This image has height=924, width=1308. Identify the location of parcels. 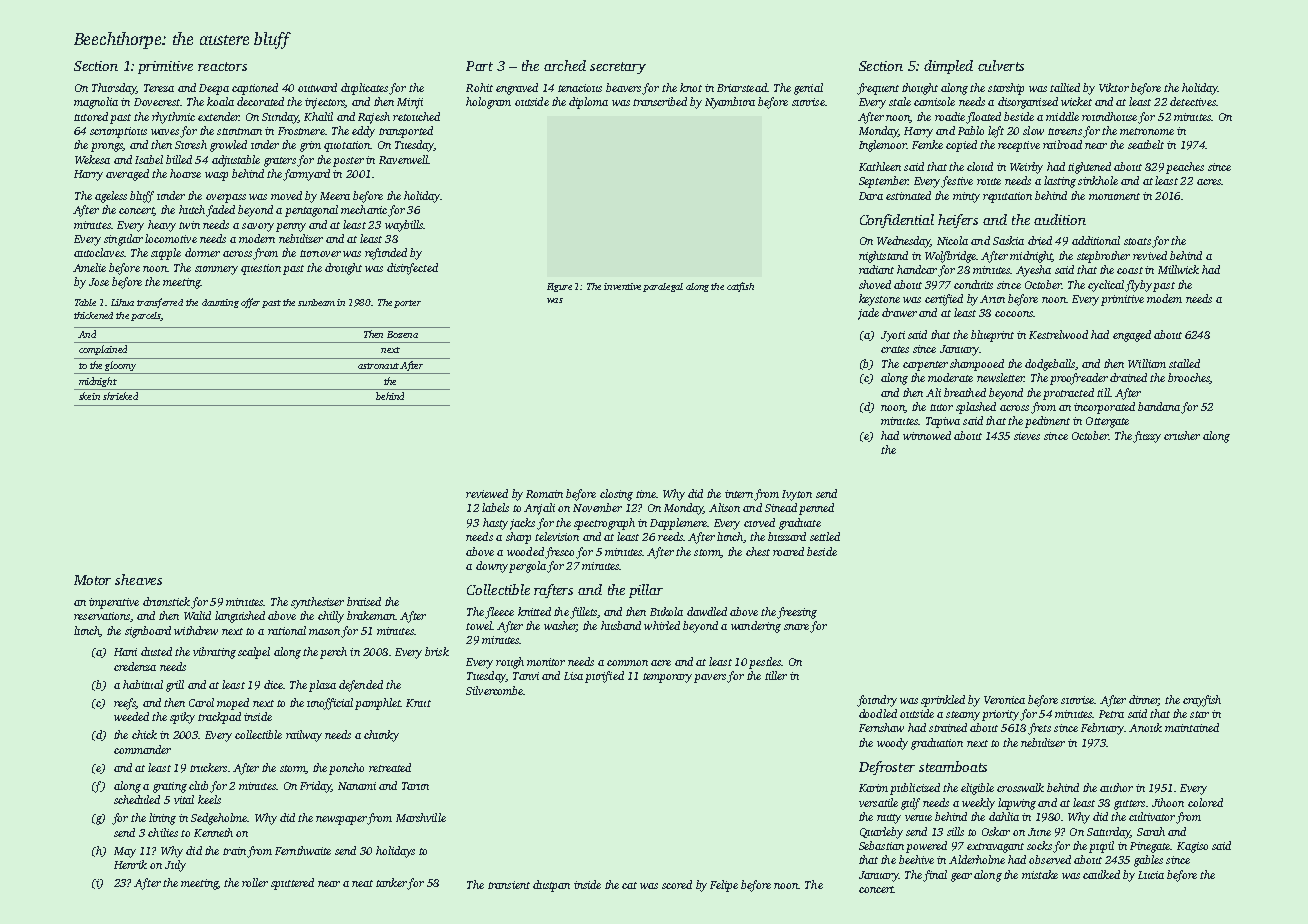
(145, 316).
